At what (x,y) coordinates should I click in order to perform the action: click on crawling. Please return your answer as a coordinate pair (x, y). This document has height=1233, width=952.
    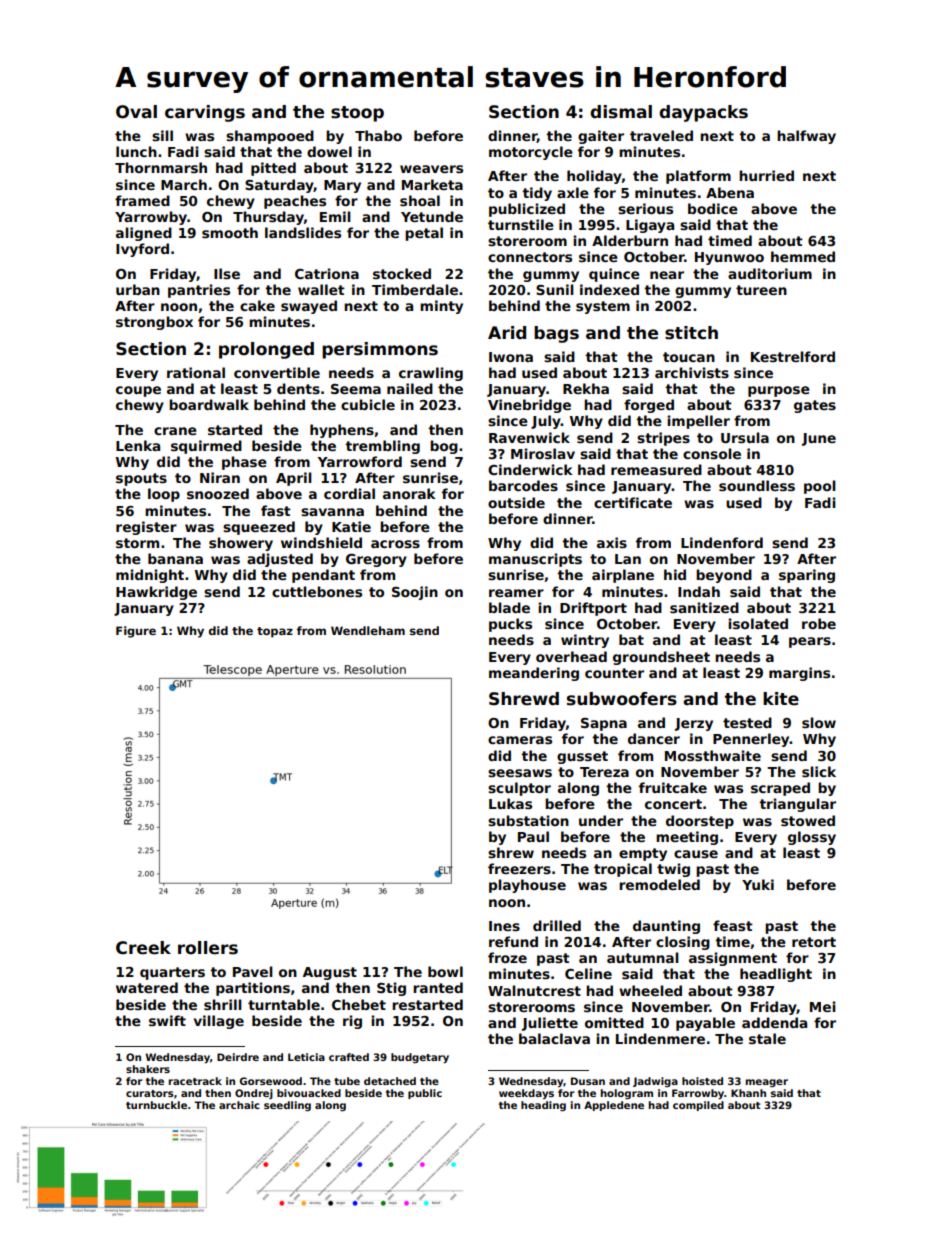
    Looking at the image, I should click on (431, 374).
